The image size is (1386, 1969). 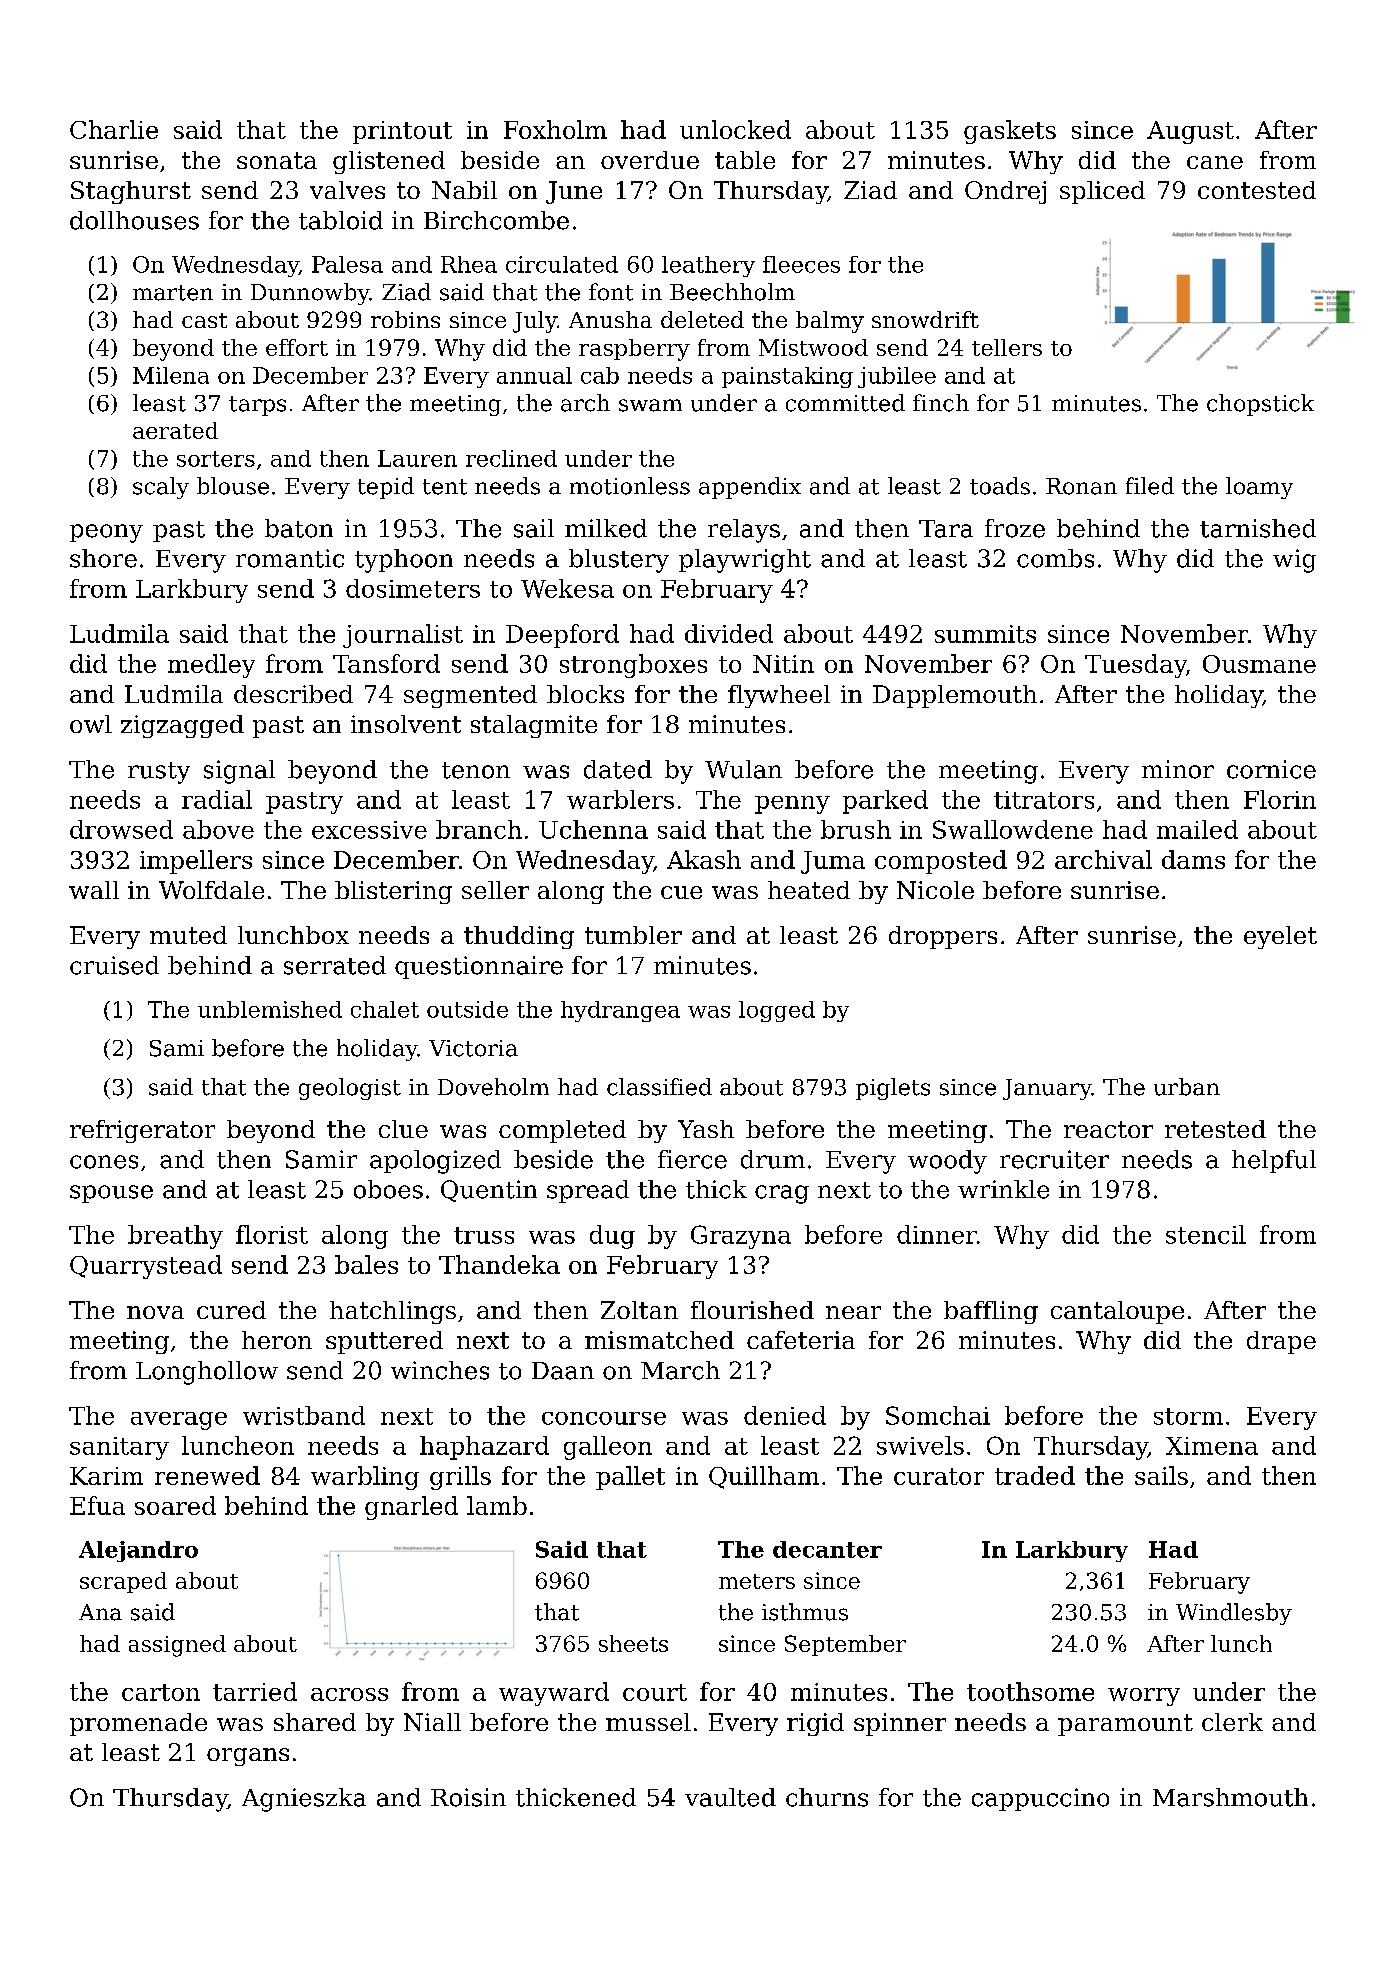 I want to click on crag, so click(x=782, y=1194).
